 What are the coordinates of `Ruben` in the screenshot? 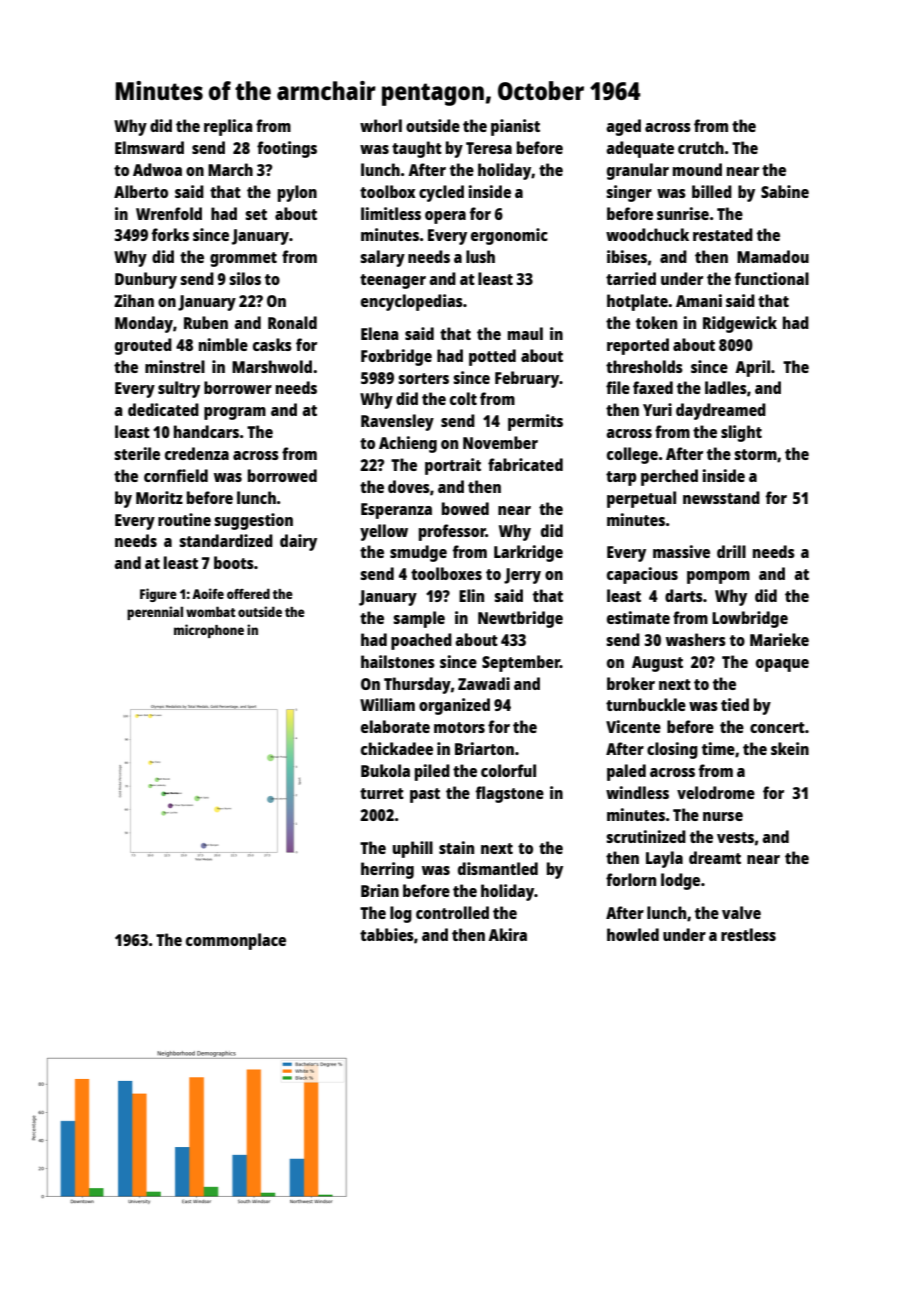 It's located at (206, 322).
